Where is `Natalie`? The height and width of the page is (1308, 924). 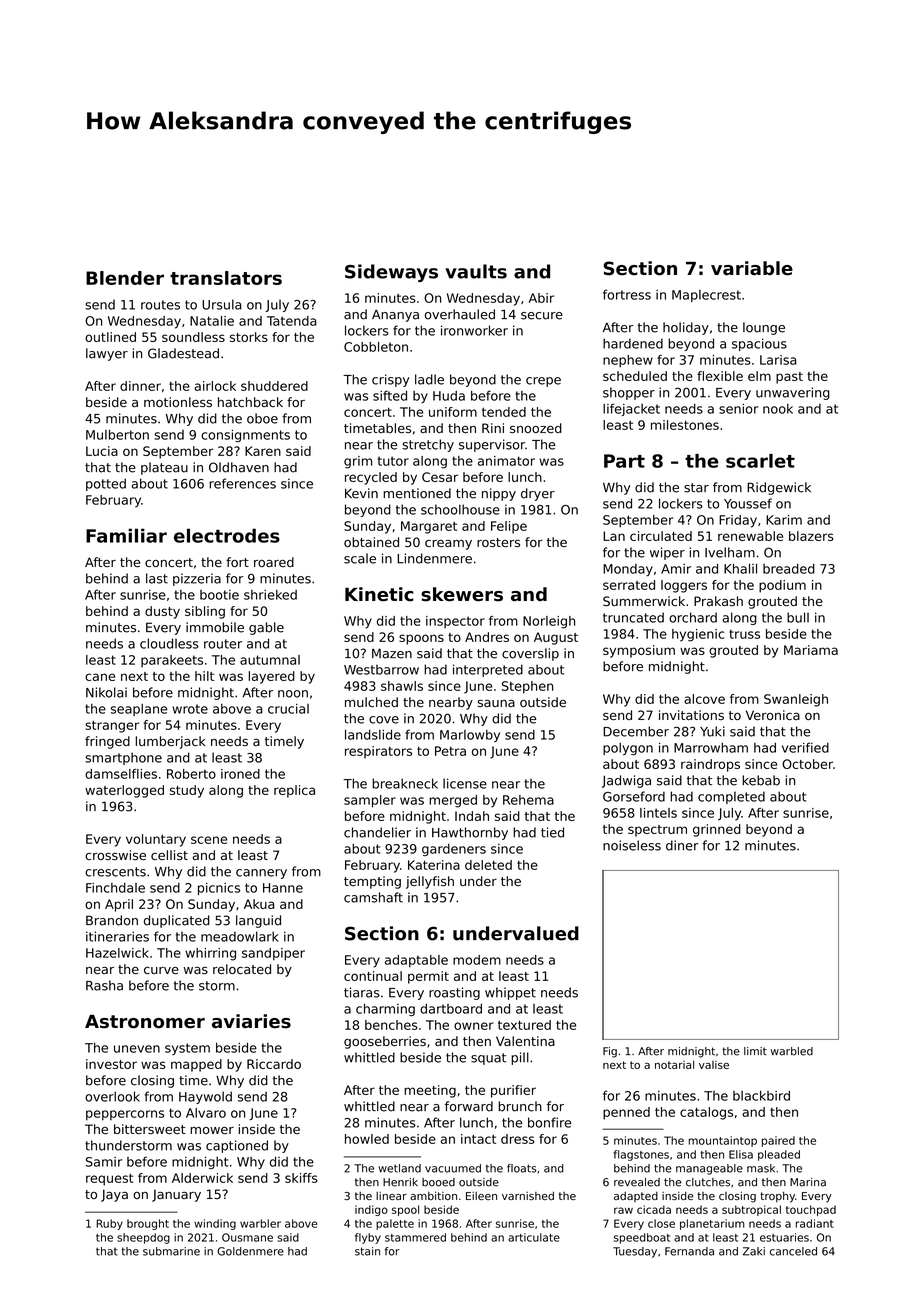 Natalie is located at coordinates (212, 321).
